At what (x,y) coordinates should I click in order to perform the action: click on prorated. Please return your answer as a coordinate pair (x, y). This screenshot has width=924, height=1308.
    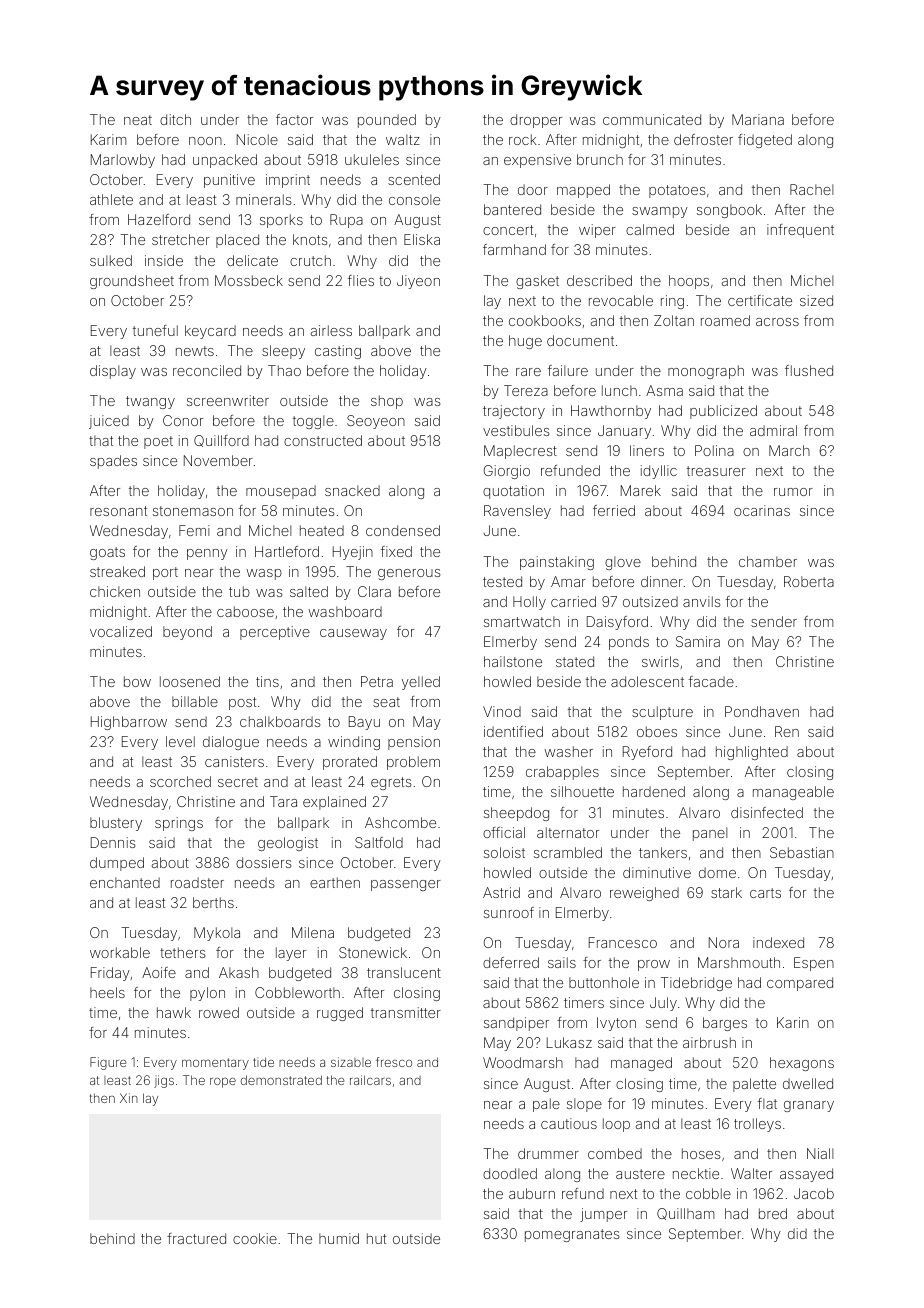
    Looking at the image, I should click on (350, 763).
